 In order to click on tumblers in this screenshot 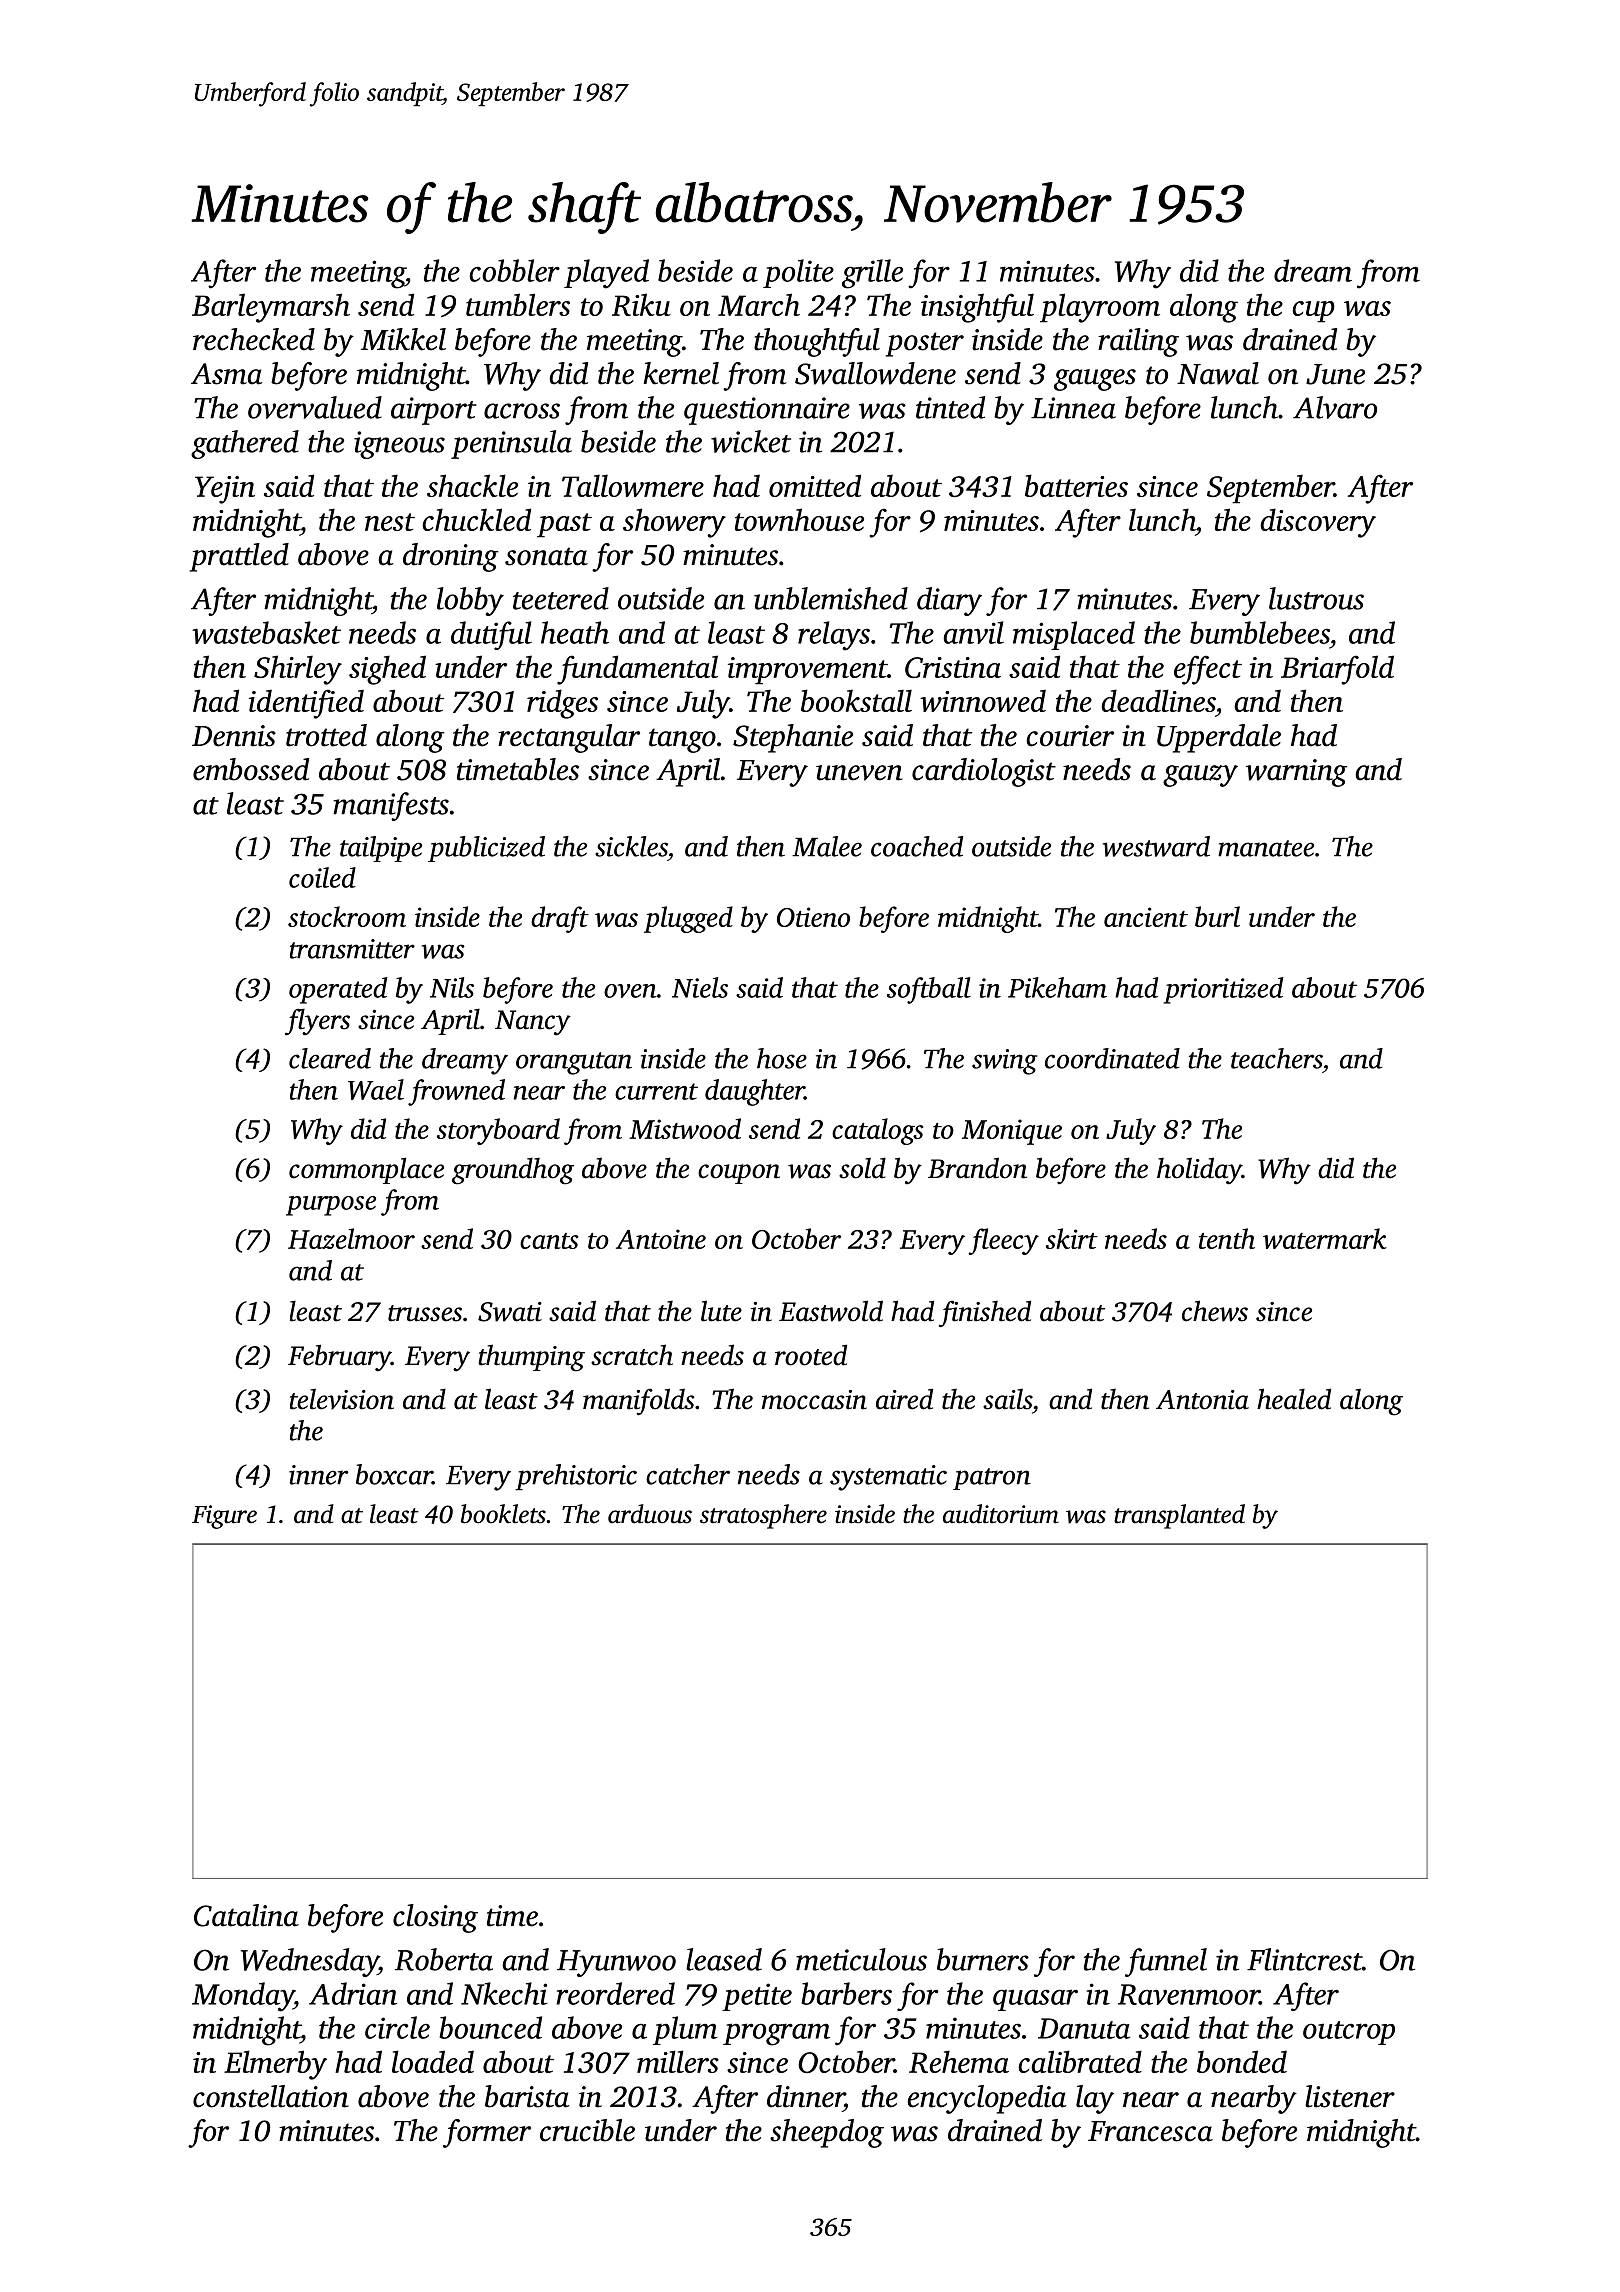, I will do `click(518, 304)`.
